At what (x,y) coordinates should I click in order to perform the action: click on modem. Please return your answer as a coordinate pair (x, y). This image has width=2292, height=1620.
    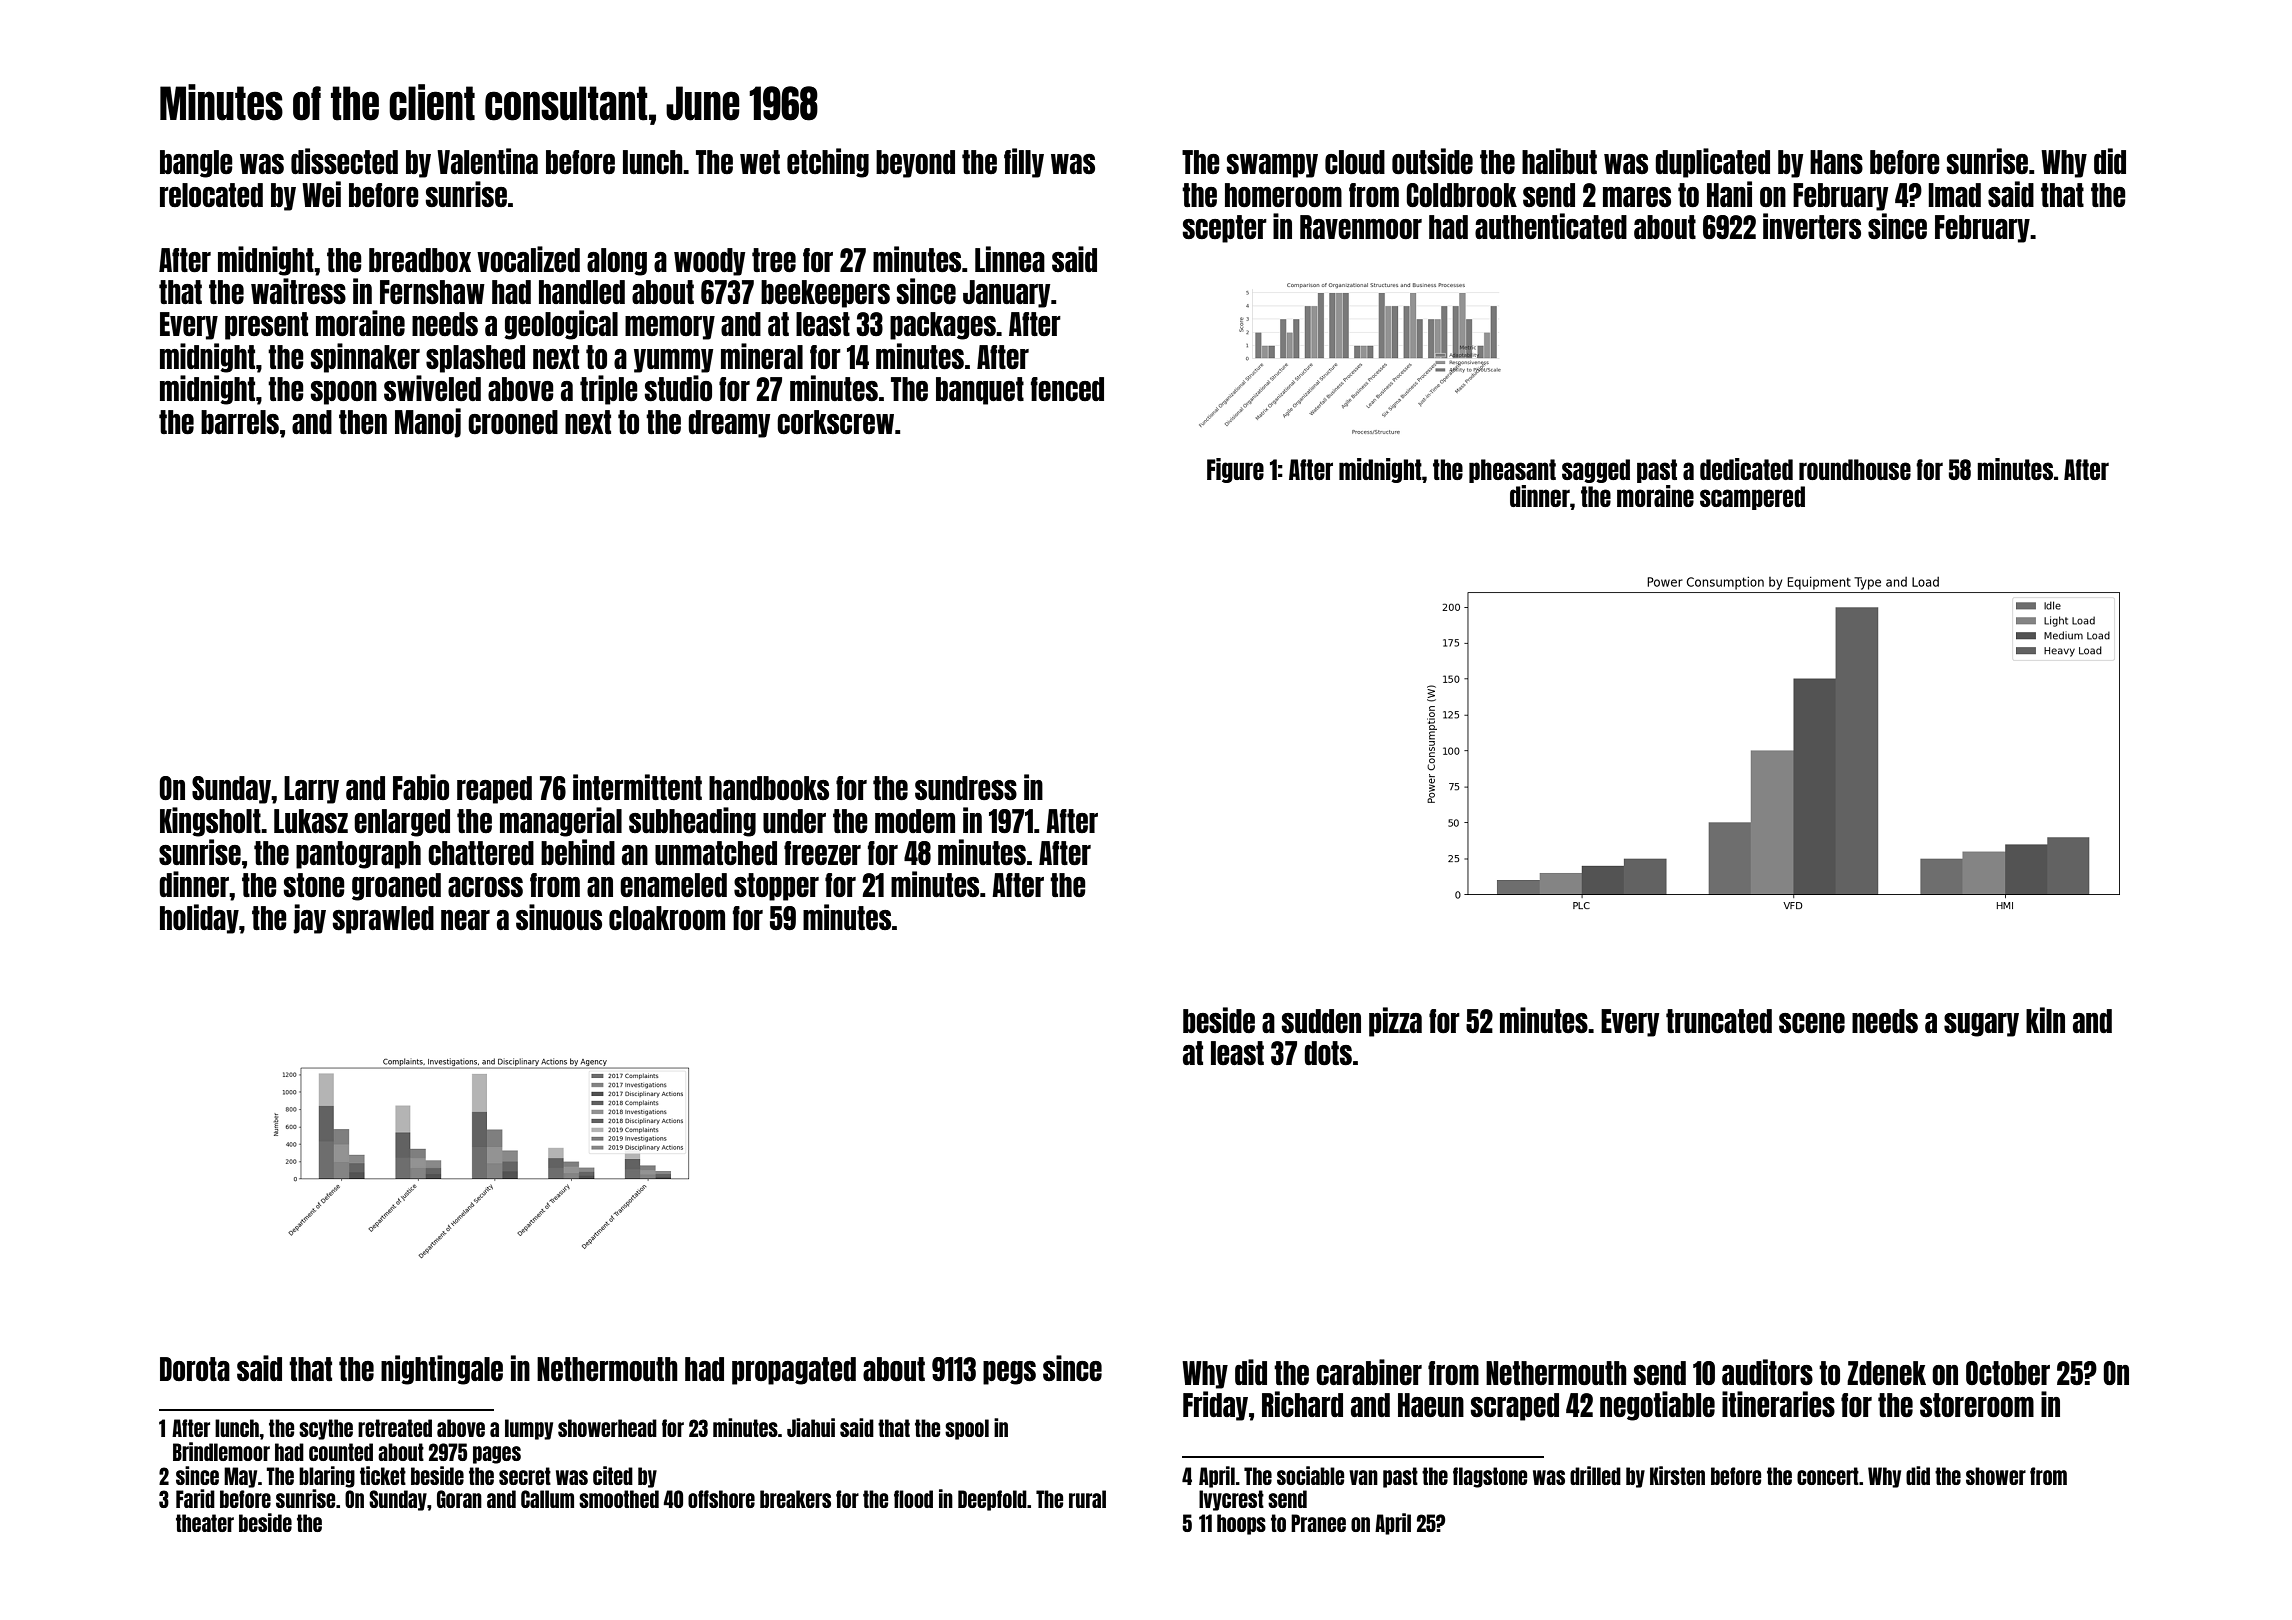
    Looking at the image, I should click on (915, 821).
